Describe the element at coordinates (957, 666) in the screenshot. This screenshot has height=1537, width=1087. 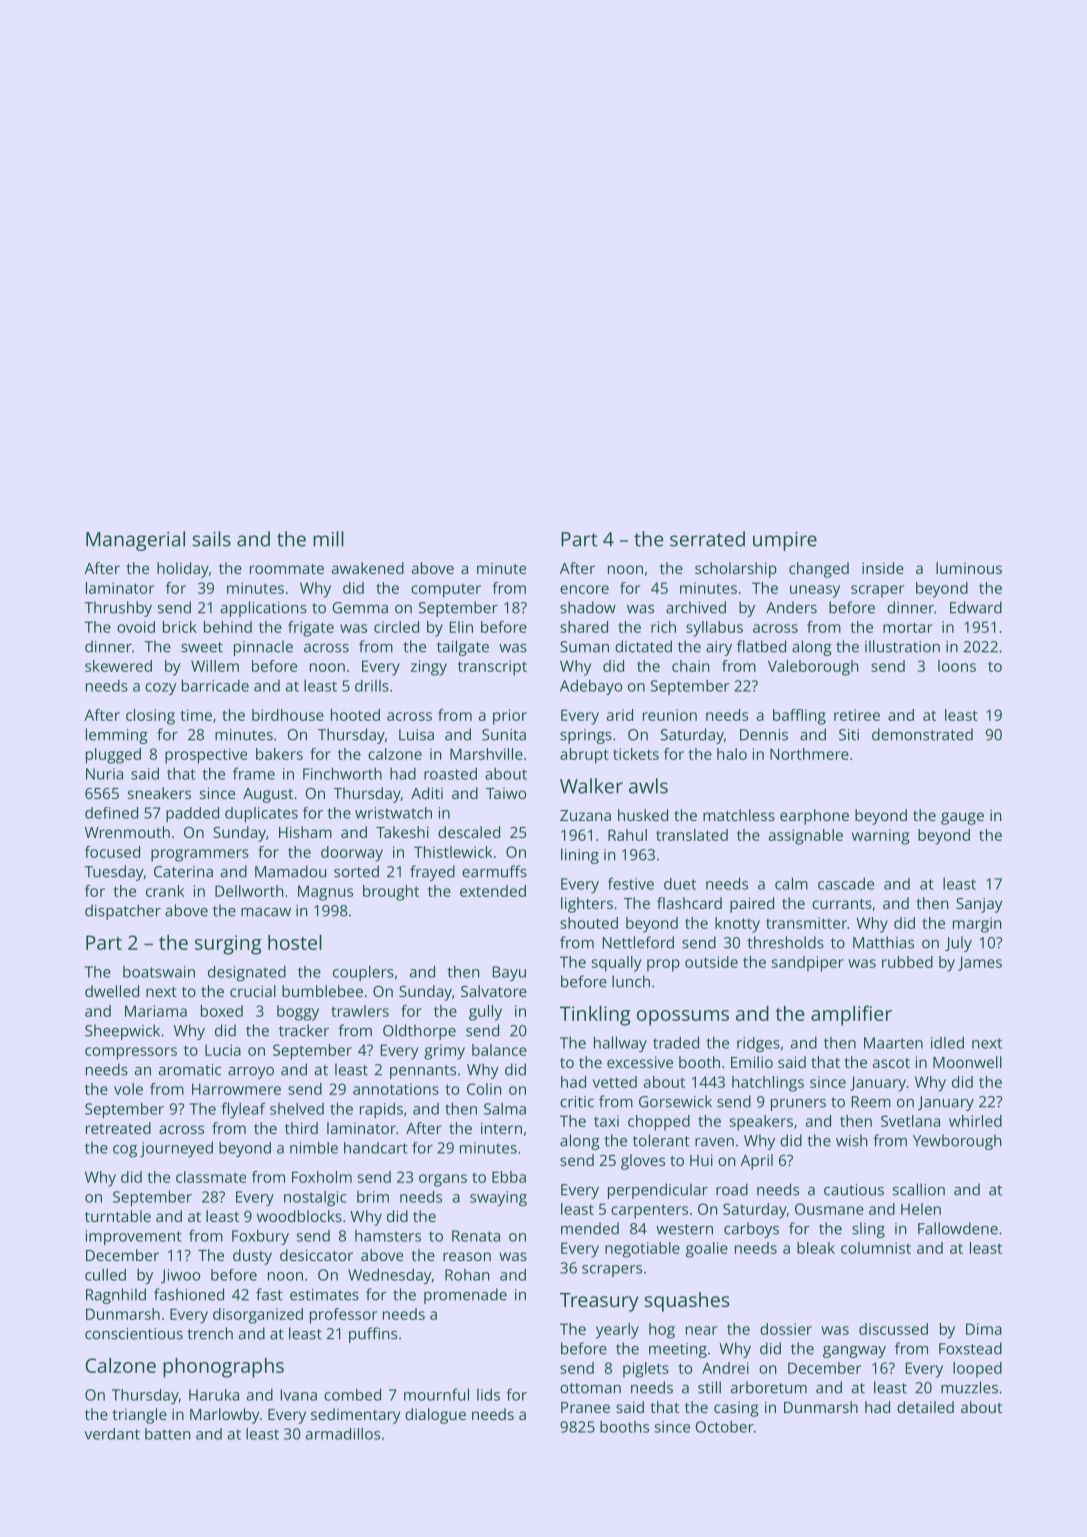
I see `loons` at that location.
